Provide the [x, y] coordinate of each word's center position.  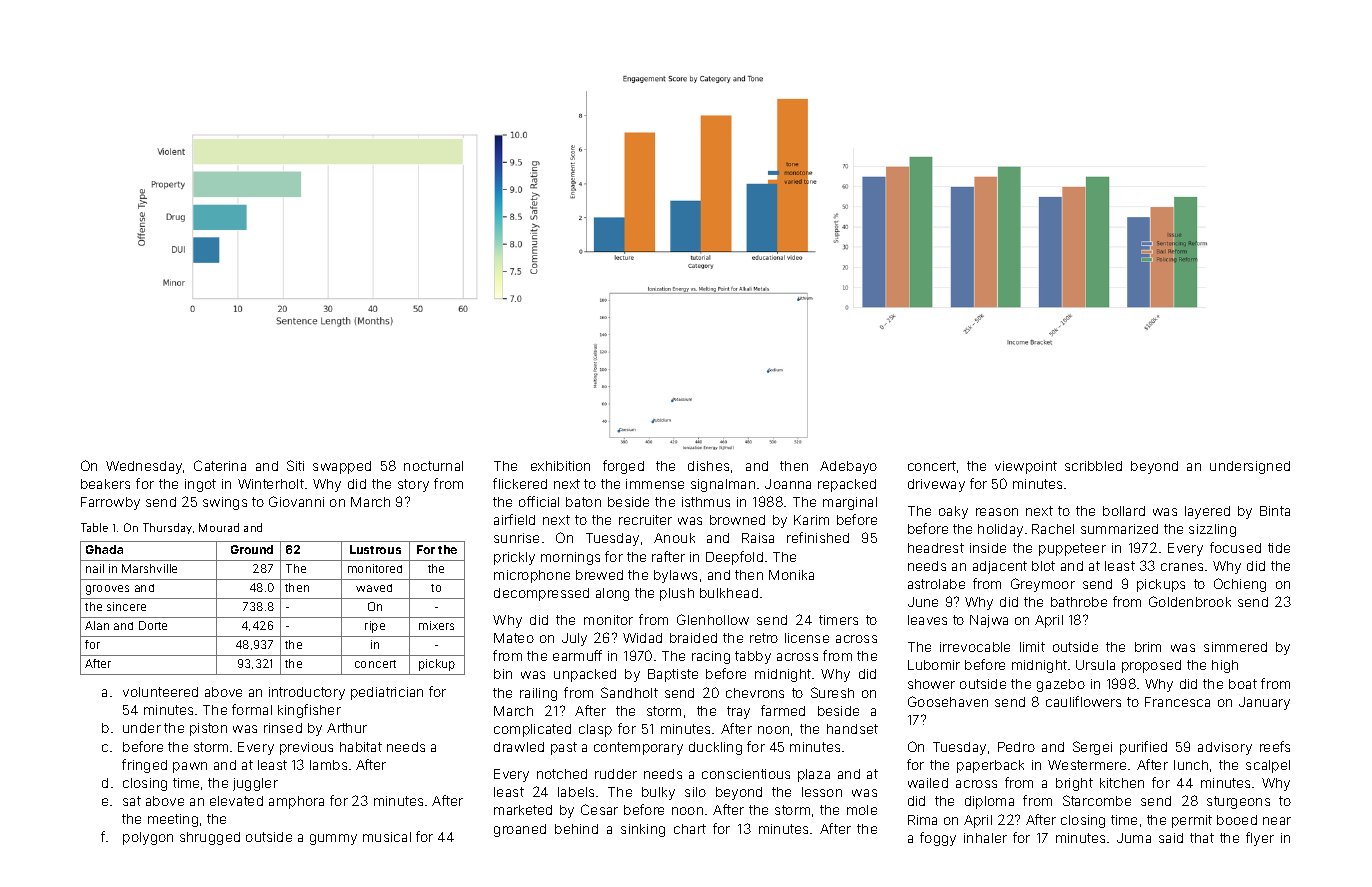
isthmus [706, 502]
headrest [936, 548]
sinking [643, 830]
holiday [1000, 530]
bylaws [675, 576]
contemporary [638, 748]
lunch [1191, 765]
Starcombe [1097, 800]
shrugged [210, 838]
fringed [144, 766]
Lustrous [375, 549]
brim [1148, 647]
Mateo [514, 638]
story [413, 485]
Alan [97, 625]
